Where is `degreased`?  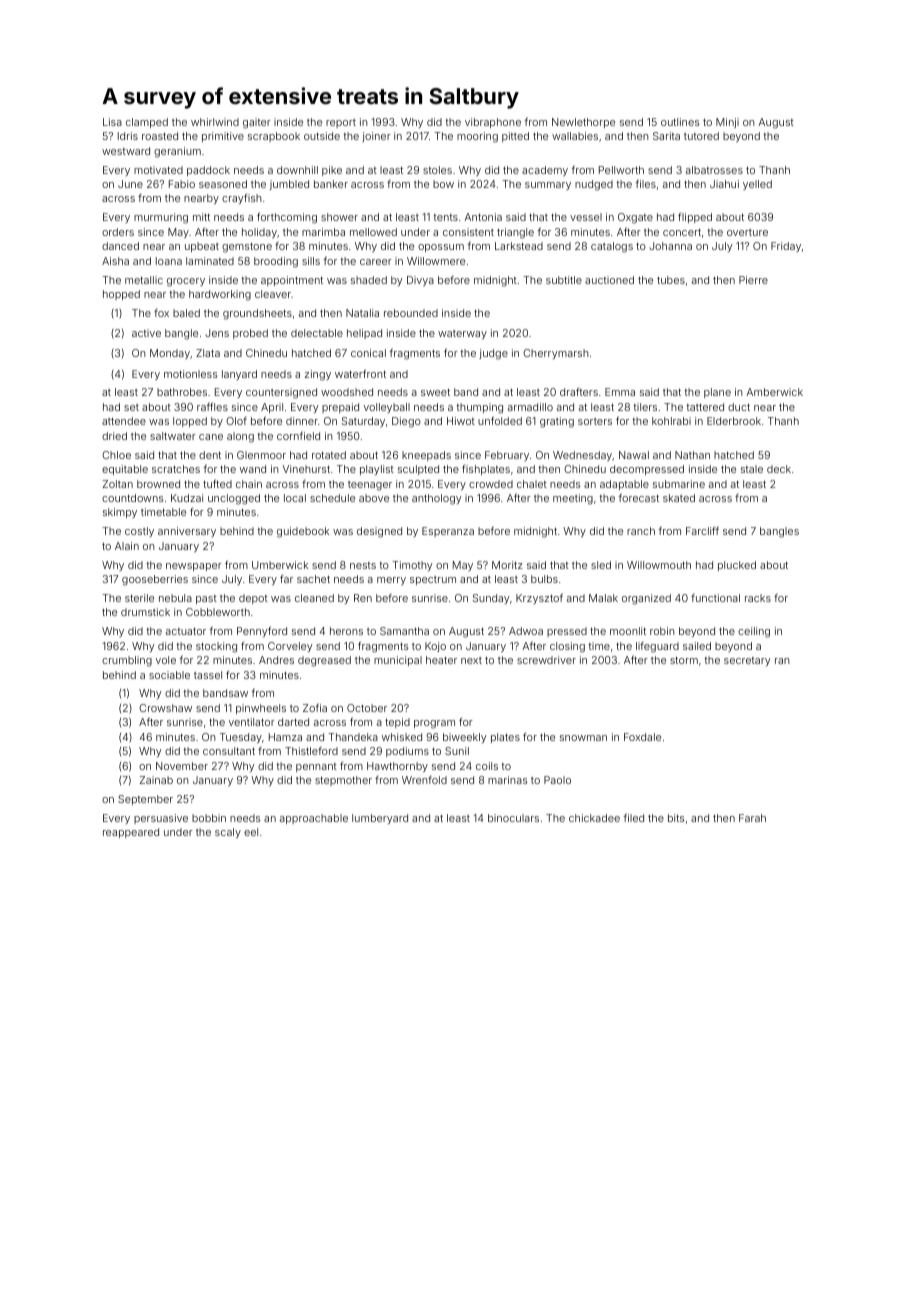
degreased is located at coordinates (324, 661).
